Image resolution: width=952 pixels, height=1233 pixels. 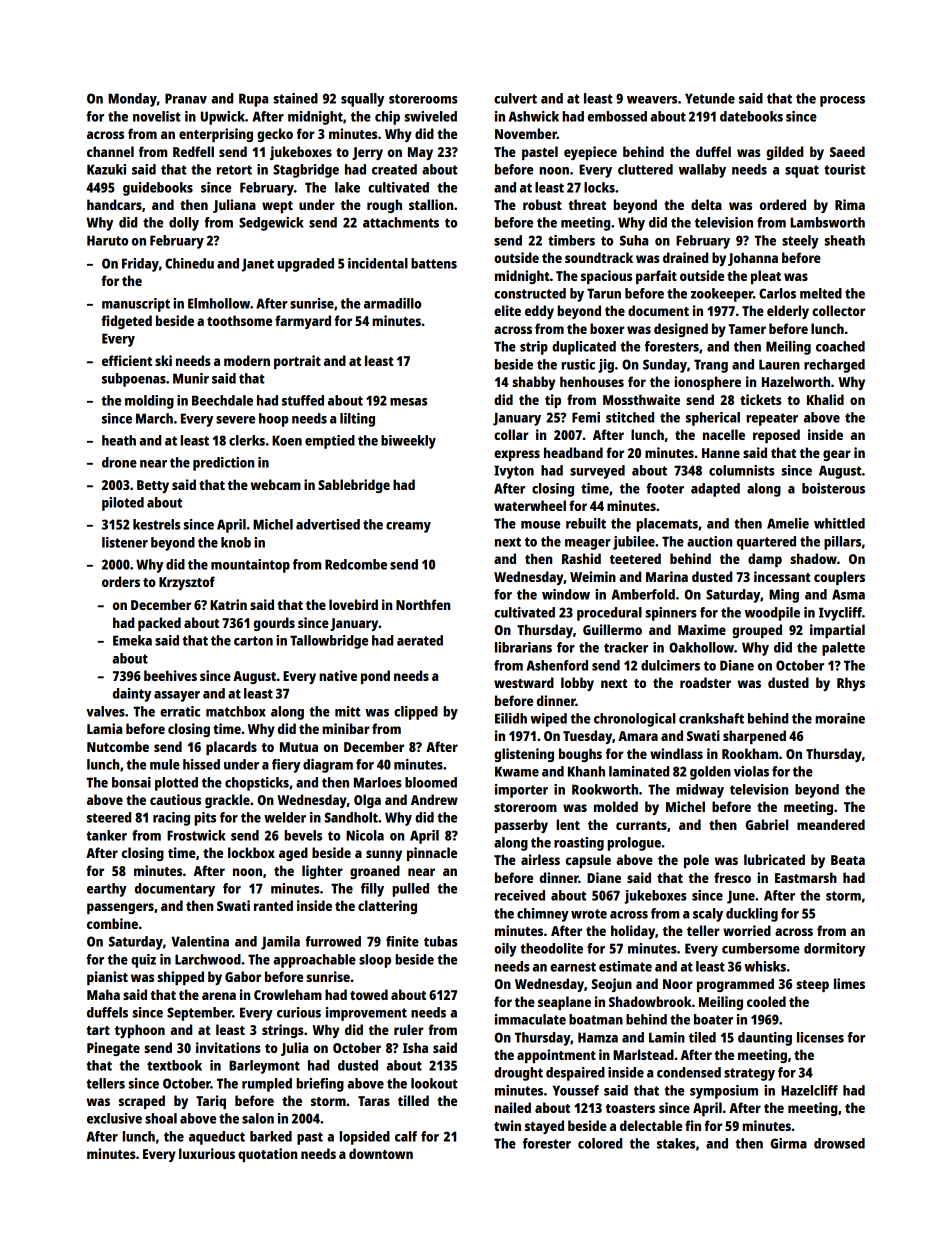 What do you see at coordinates (161, 1118) in the screenshot?
I see `shoal` at bounding box center [161, 1118].
